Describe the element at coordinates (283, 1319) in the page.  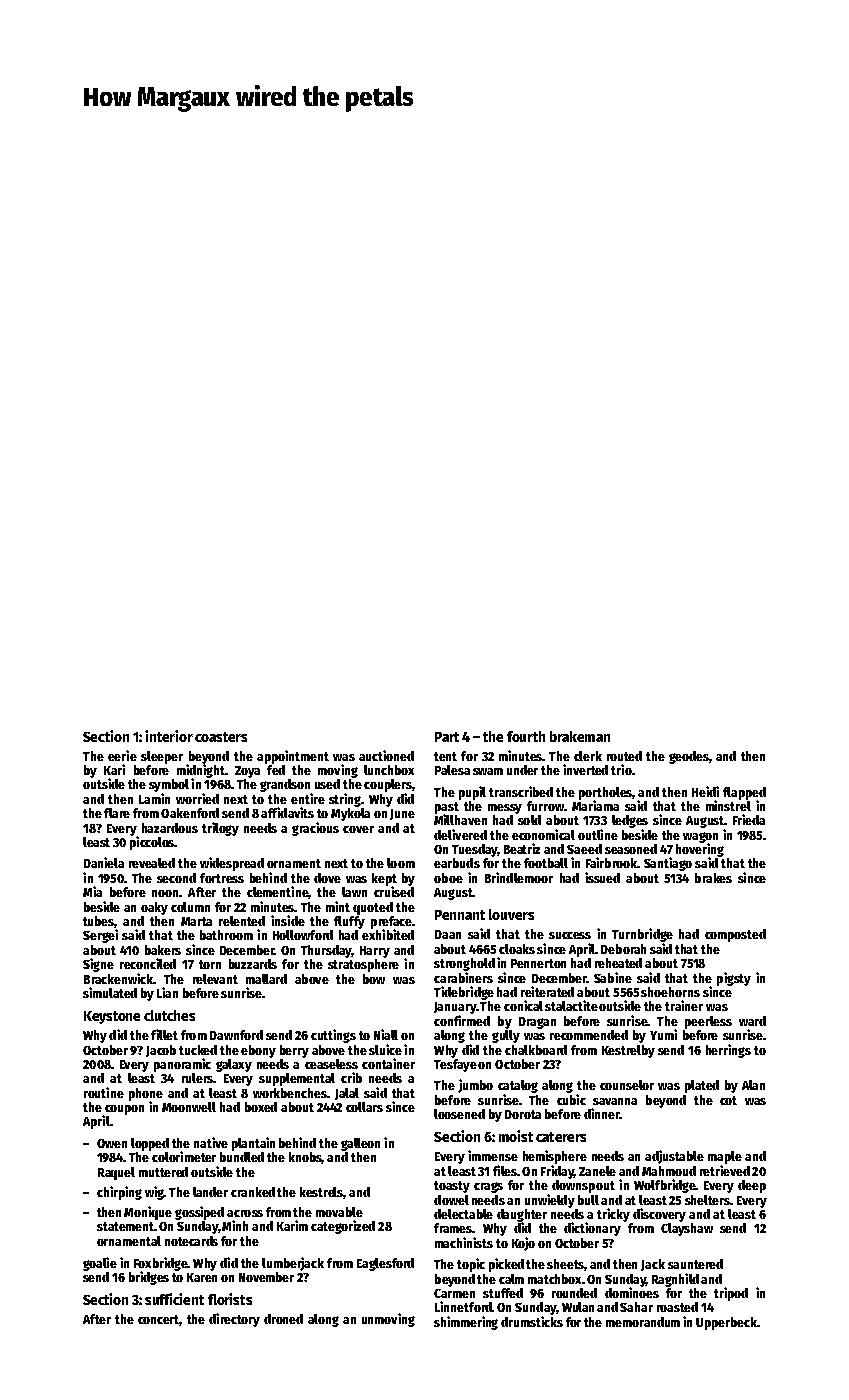
I see `droned` at that location.
